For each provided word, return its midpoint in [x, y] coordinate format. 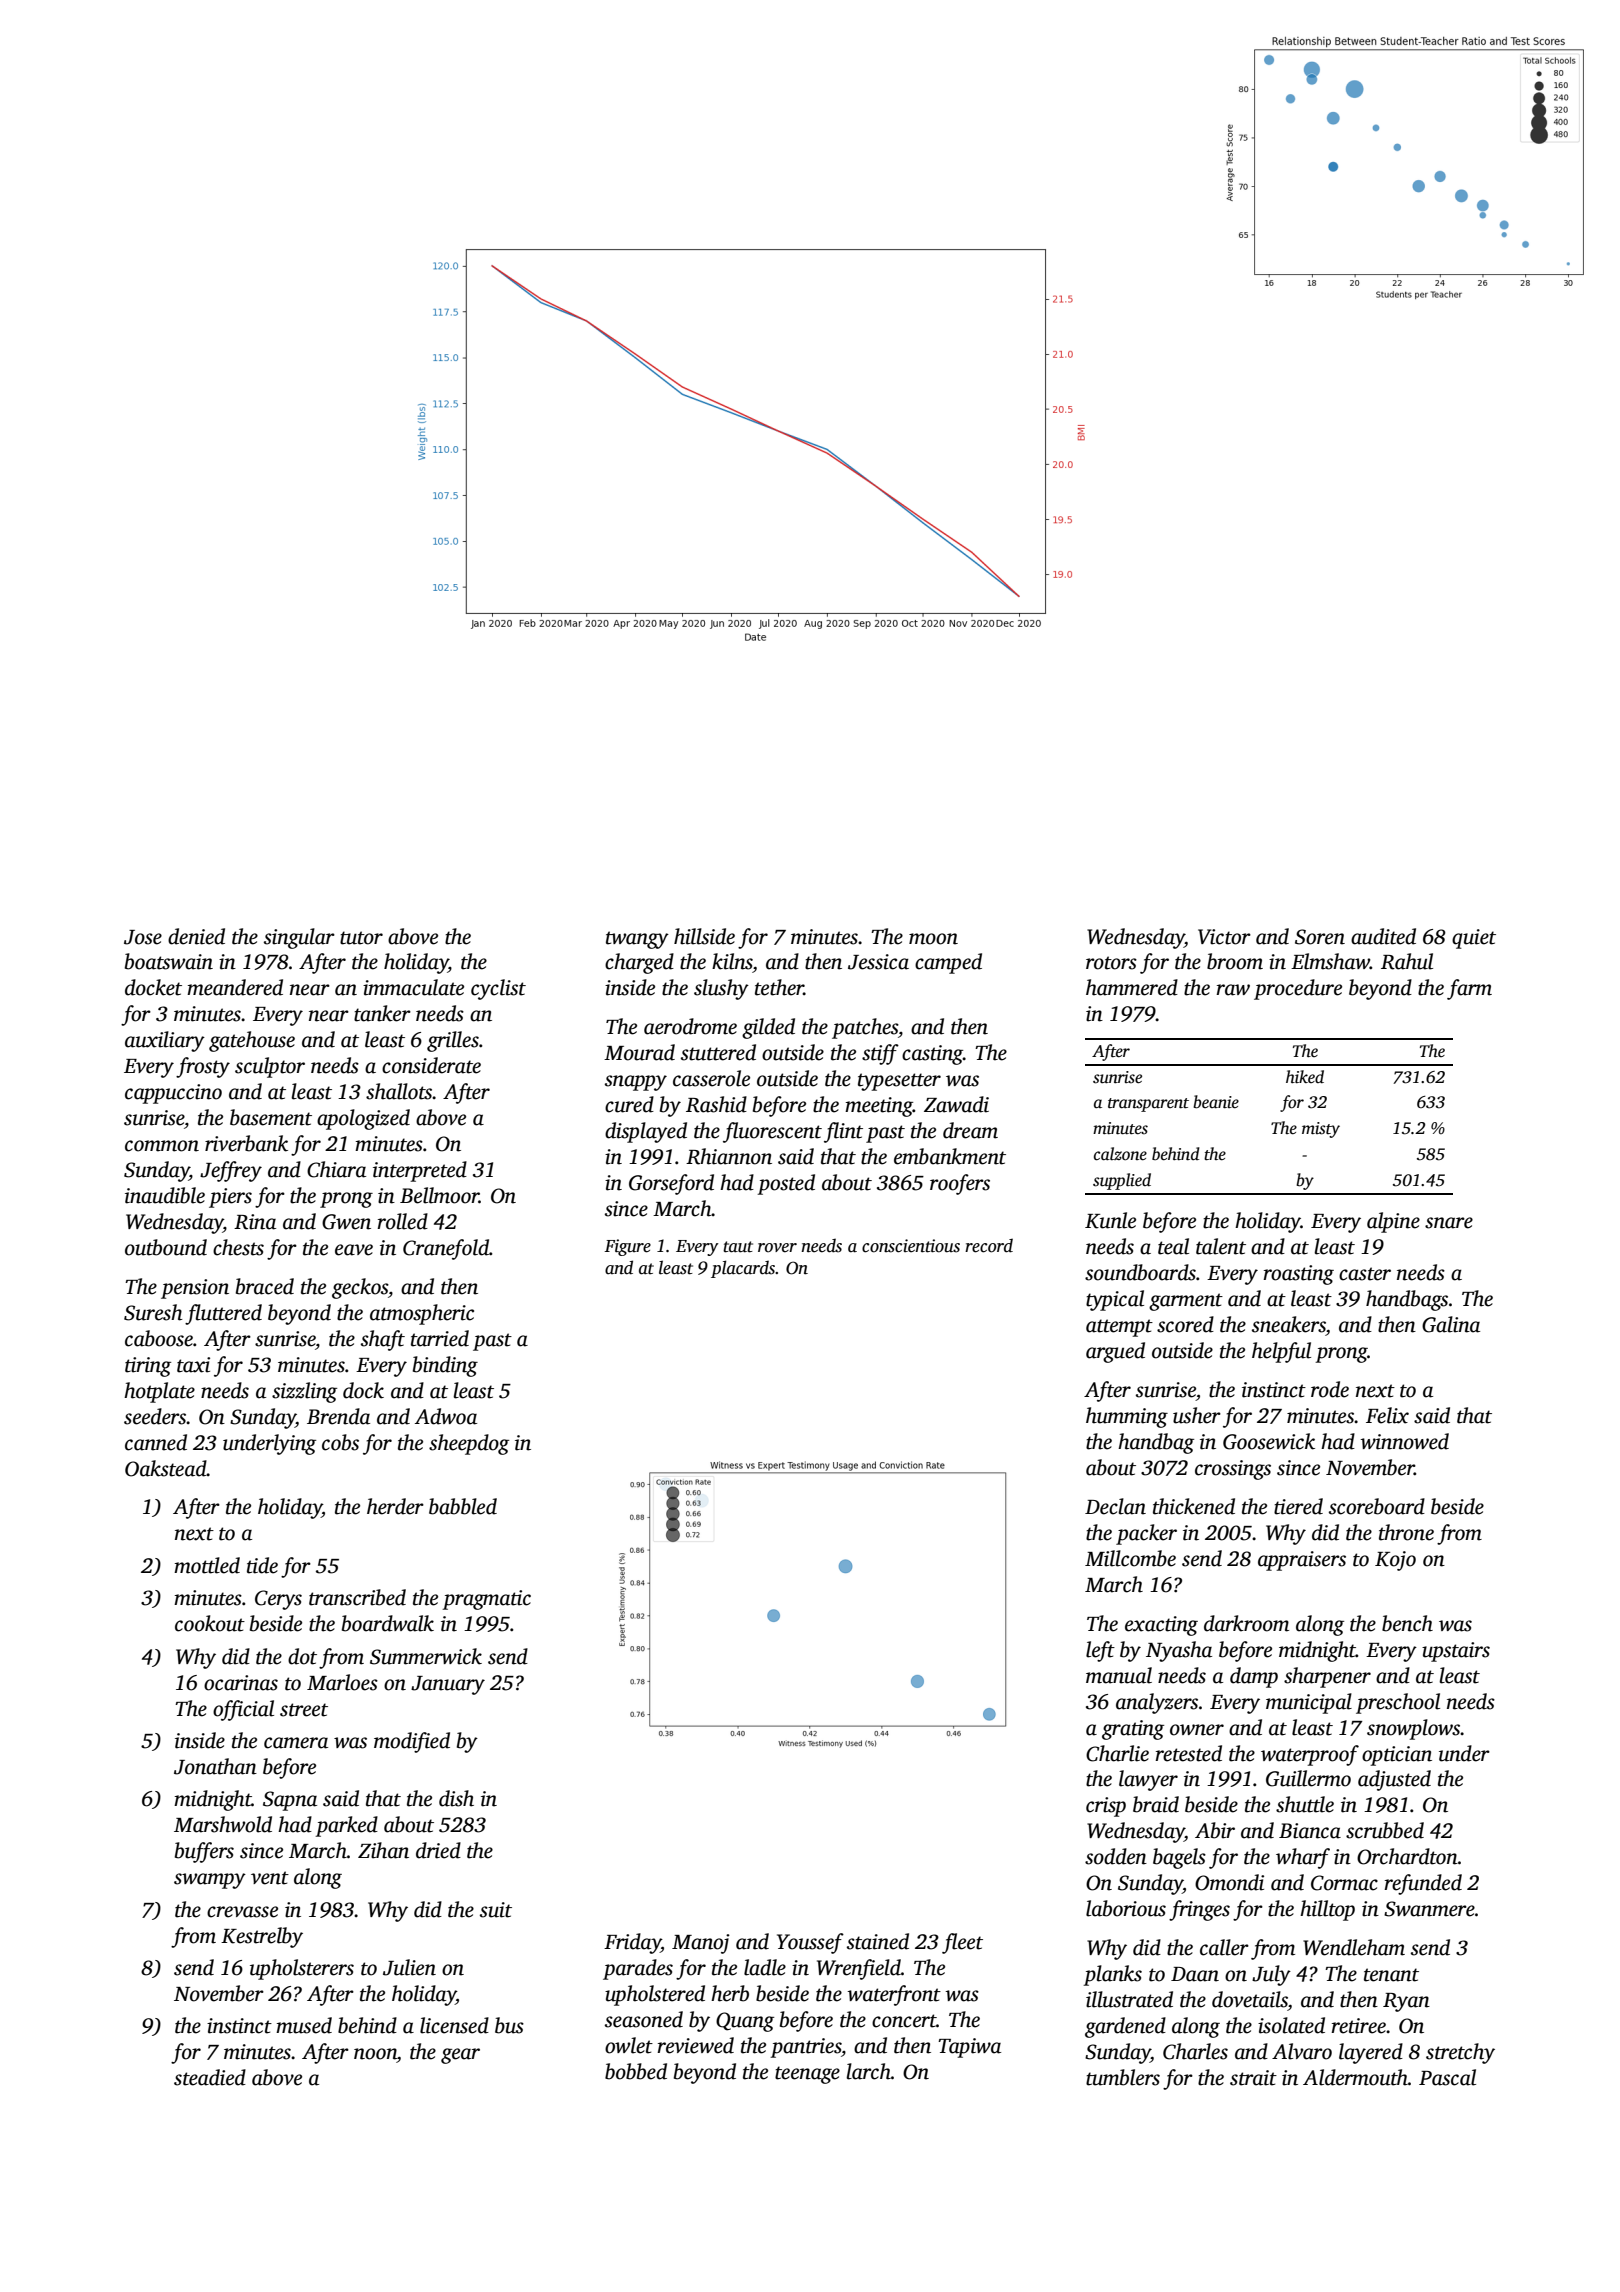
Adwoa [446, 1416]
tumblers [1123, 2077]
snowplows [1414, 1729]
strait [1253, 2078]
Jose [143, 937]
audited [1383, 936]
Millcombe [1130, 1558]
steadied [210, 2077]
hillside [704, 936]
